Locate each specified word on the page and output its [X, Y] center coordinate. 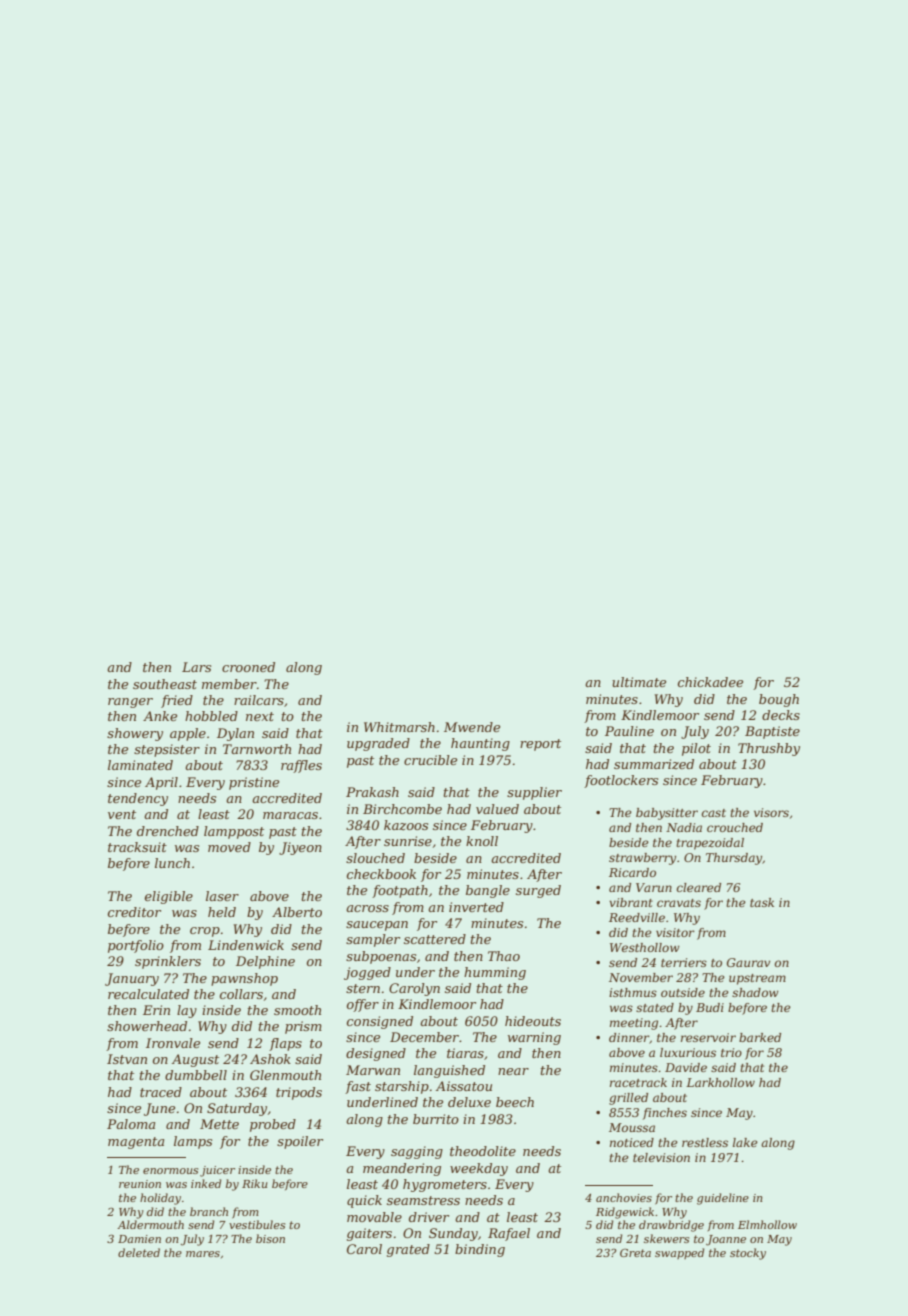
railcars [259, 700]
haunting [480, 744]
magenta [136, 1143]
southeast [165, 684]
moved [229, 847]
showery [135, 734]
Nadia [684, 827]
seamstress [423, 1200]
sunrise [408, 841]
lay [187, 1011]
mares [203, 1254]
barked [760, 1037]
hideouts [533, 1021]
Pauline [629, 731]
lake [745, 1142]
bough [779, 700]
